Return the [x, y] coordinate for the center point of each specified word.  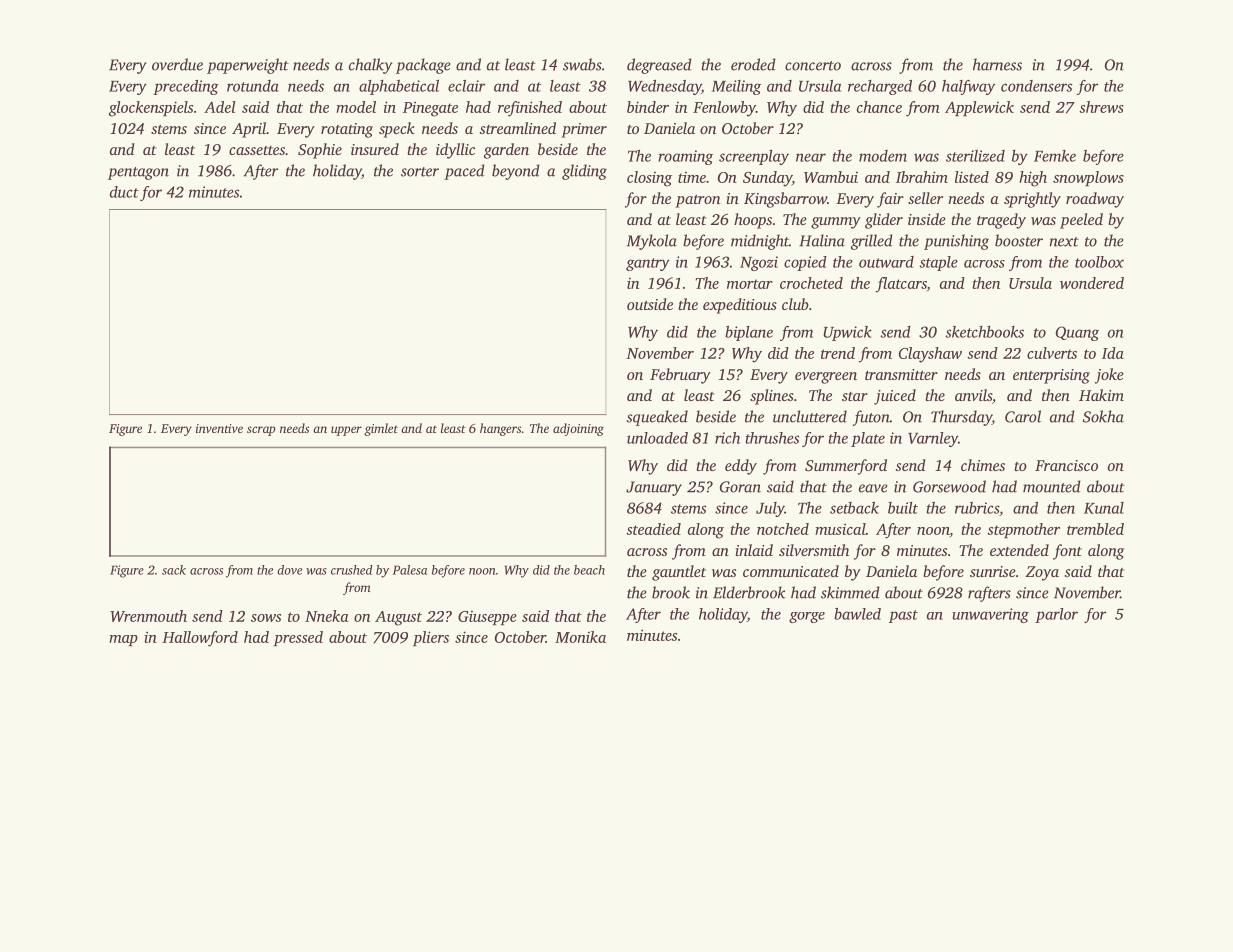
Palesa [410, 570]
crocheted [811, 283]
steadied [653, 529]
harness [997, 64]
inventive [219, 428]
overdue [177, 64]
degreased [659, 66]
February [680, 376]
